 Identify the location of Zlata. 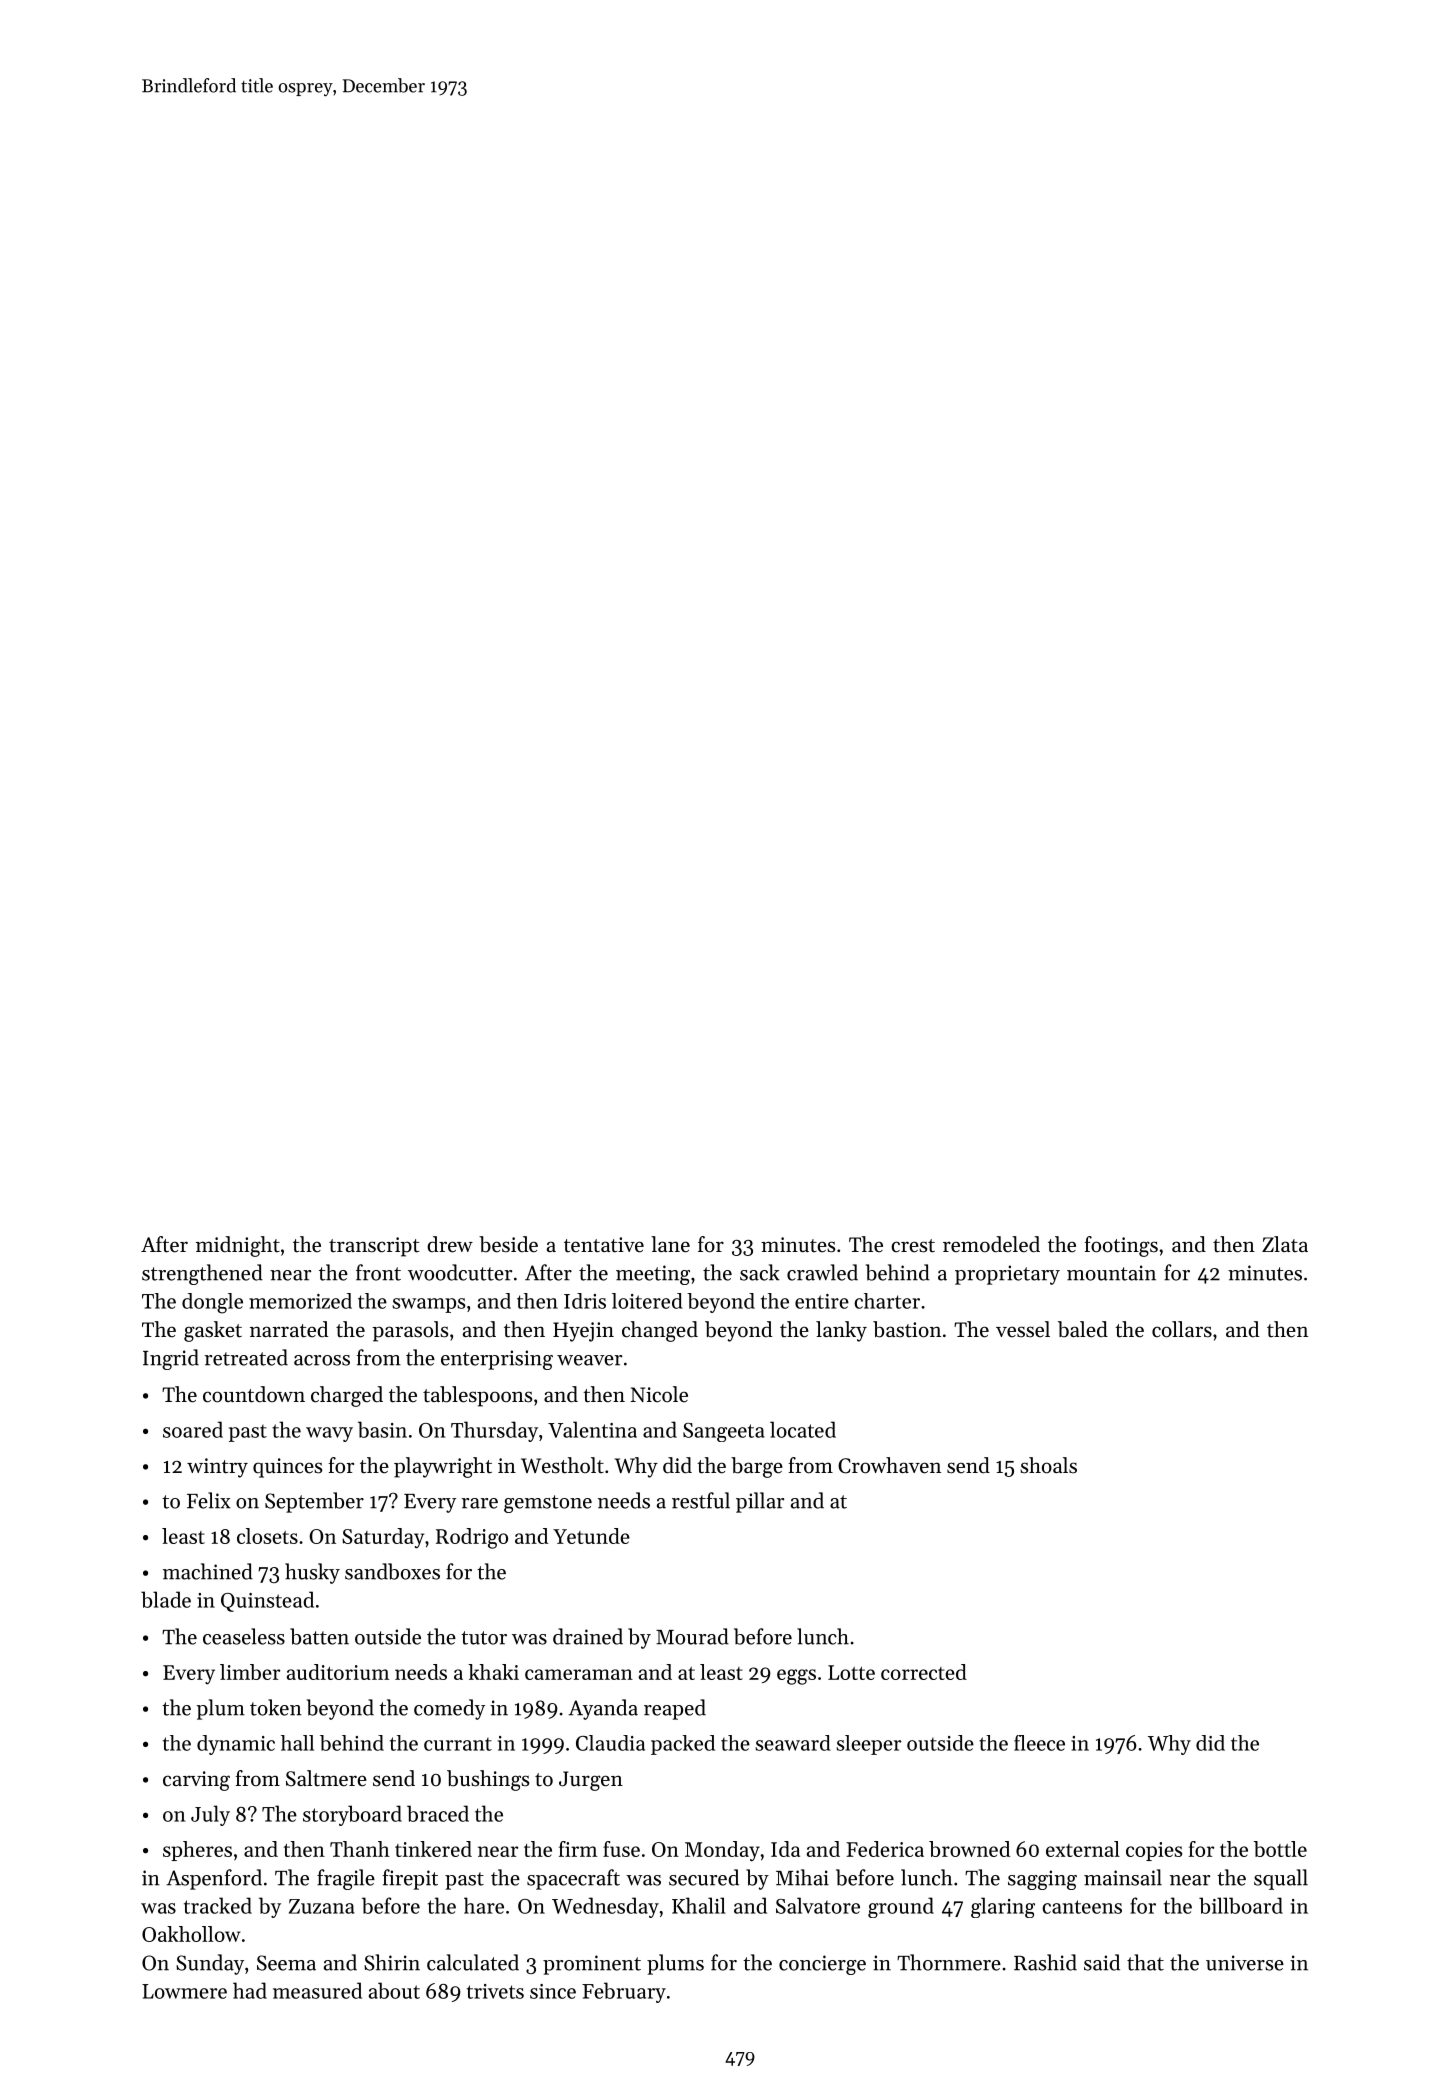
(1285, 1244).
